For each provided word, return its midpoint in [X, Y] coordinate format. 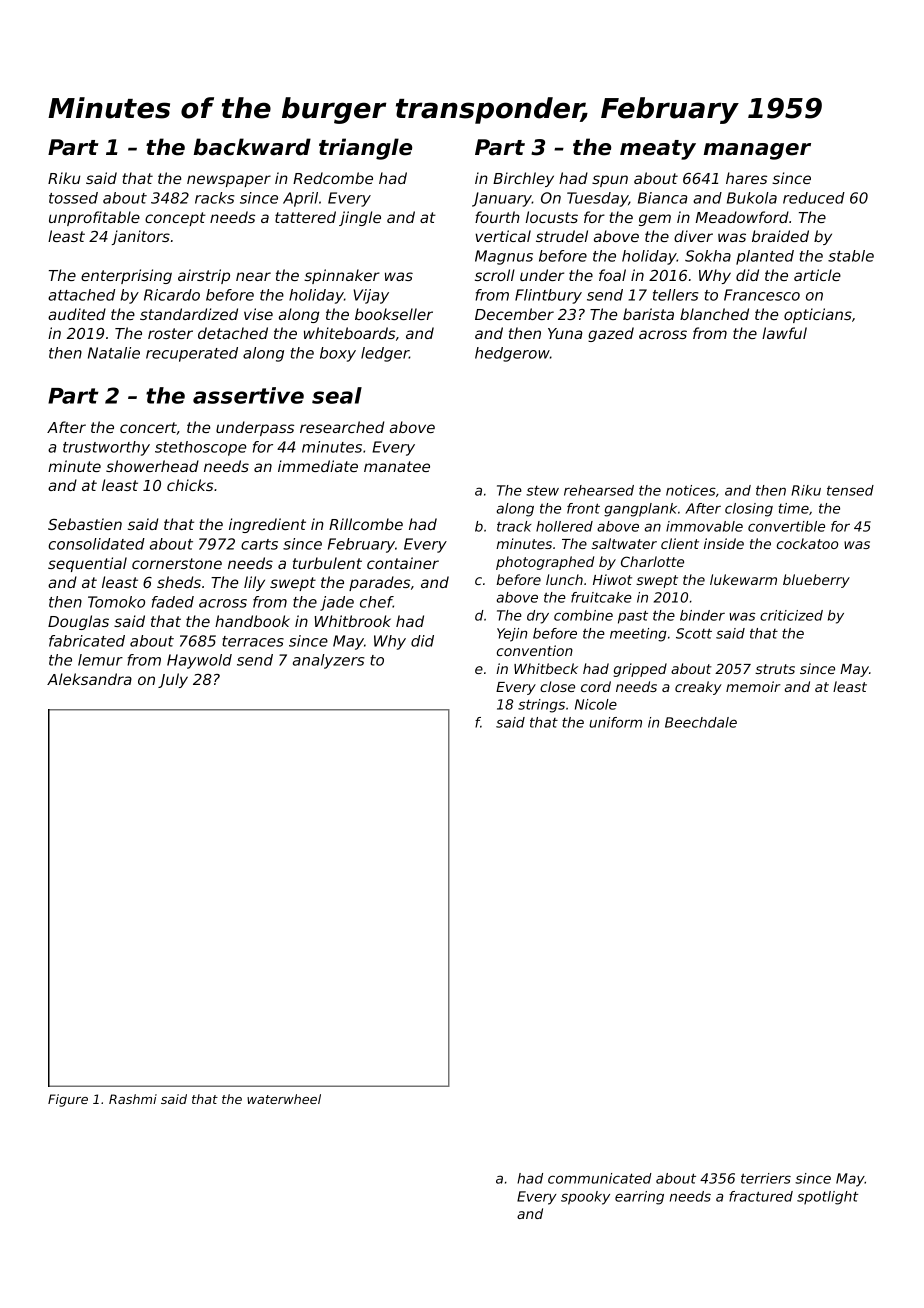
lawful [784, 333]
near [253, 276]
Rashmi [133, 1099]
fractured [761, 1196]
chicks [190, 485]
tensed [850, 490]
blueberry [816, 581]
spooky [585, 1198]
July [173, 680]
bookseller [394, 314]
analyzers [328, 661]
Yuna [565, 333]
